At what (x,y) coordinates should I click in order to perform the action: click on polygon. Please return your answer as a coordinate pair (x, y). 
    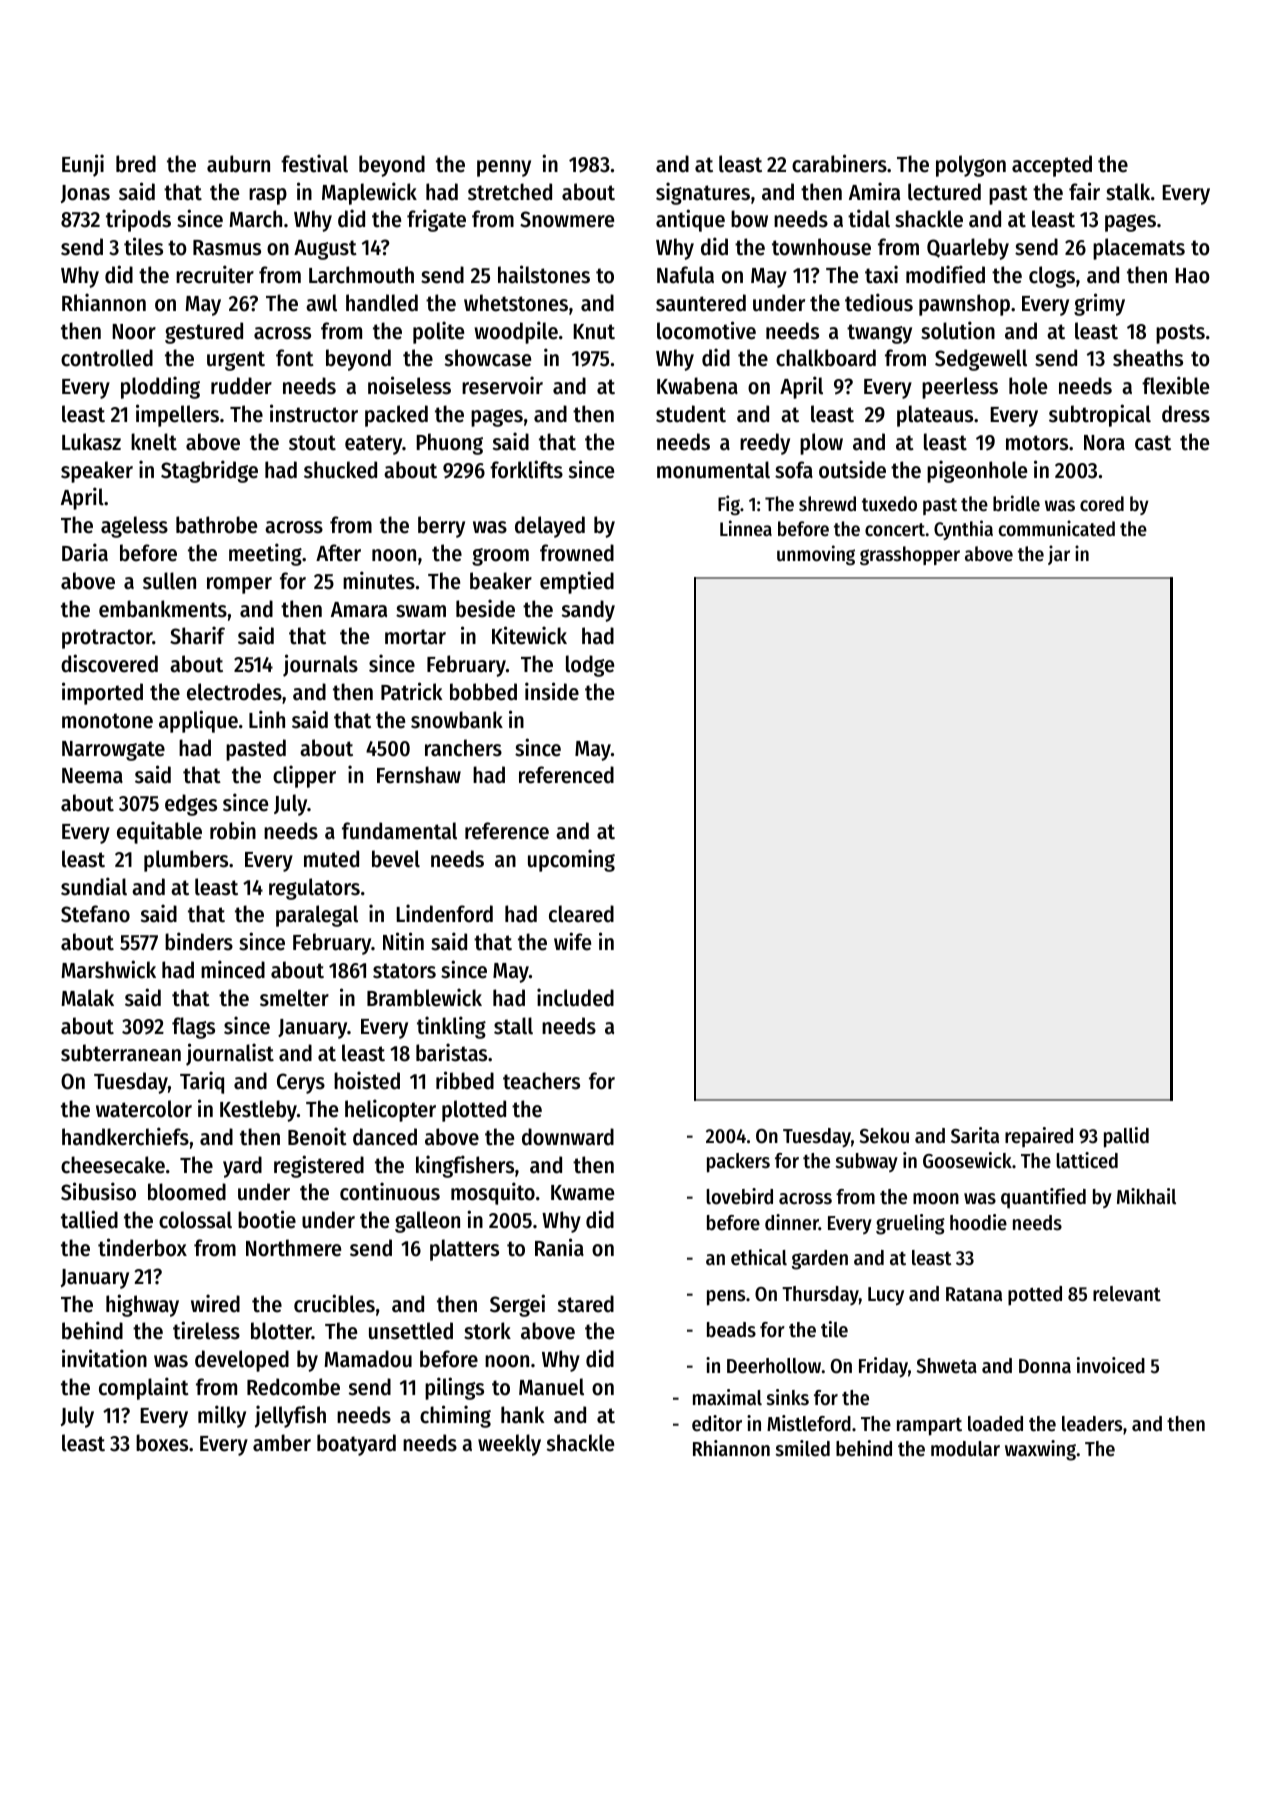
    Looking at the image, I should click on (971, 166).
